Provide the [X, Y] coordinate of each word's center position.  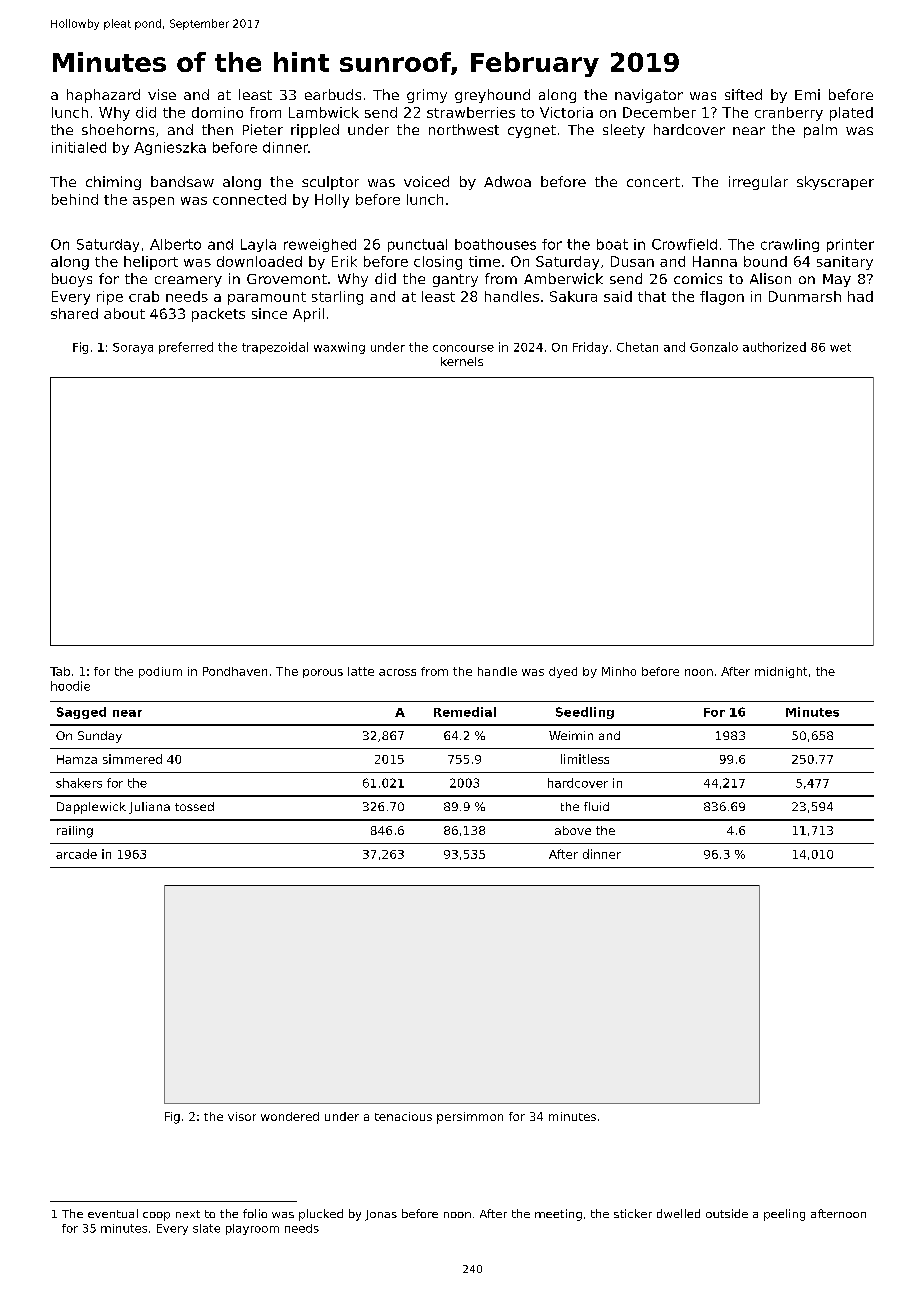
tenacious [403, 1116]
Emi [807, 94]
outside [727, 1213]
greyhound [492, 96]
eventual [113, 1213]
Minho [619, 671]
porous [323, 673]
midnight [781, 672]
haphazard [103, 96]
